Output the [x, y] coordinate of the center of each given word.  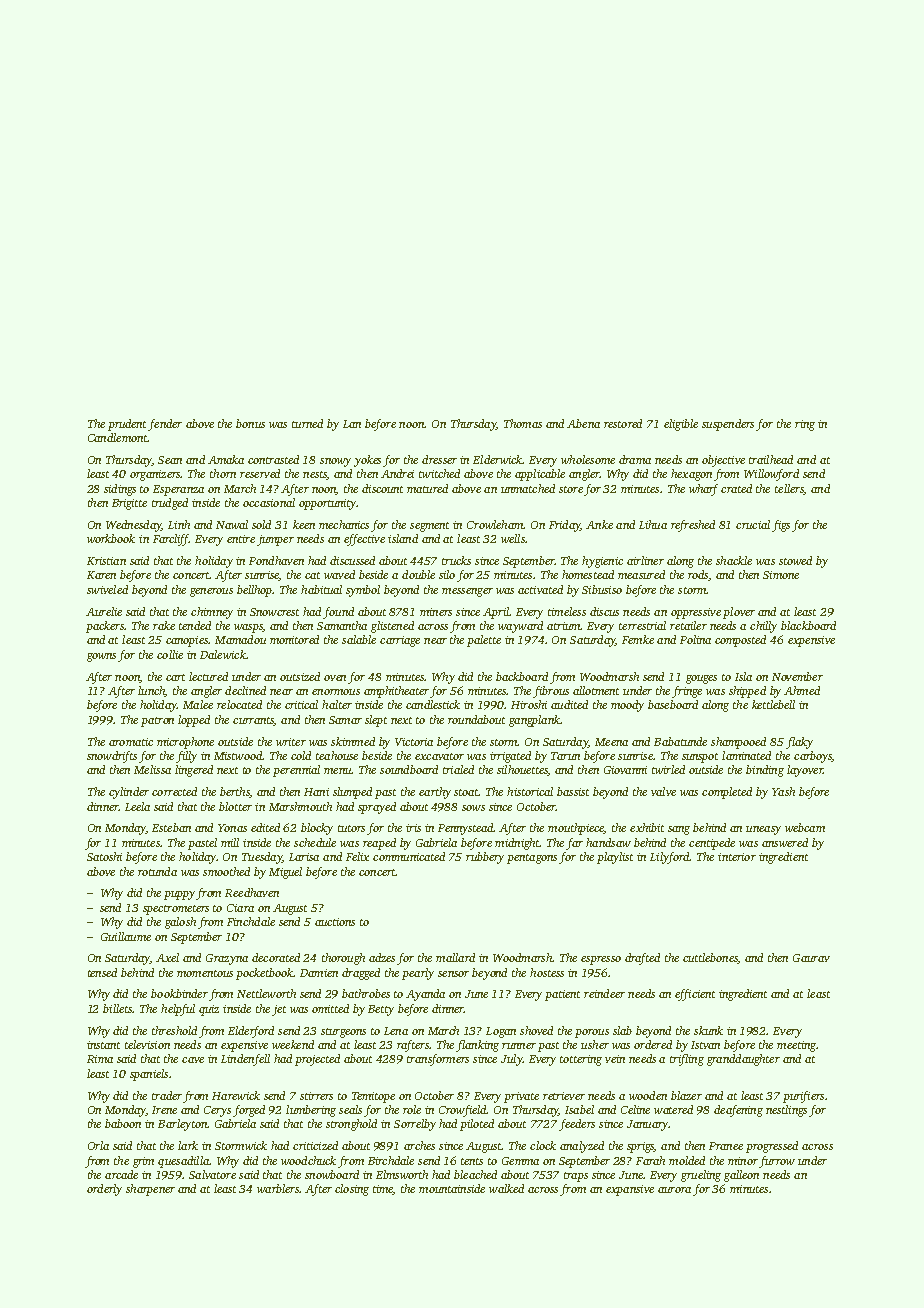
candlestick [433, 704]
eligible [681, 425]
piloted [477, 1125]
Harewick [236, 1095]
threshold [174, 1030]
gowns [101, 657]
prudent [127, 425]
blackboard [808, 625]
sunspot [700, 758]
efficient [695, 995]
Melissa [152, 769]
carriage [400, 641]
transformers [438, 1060]
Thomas [523, 423]
